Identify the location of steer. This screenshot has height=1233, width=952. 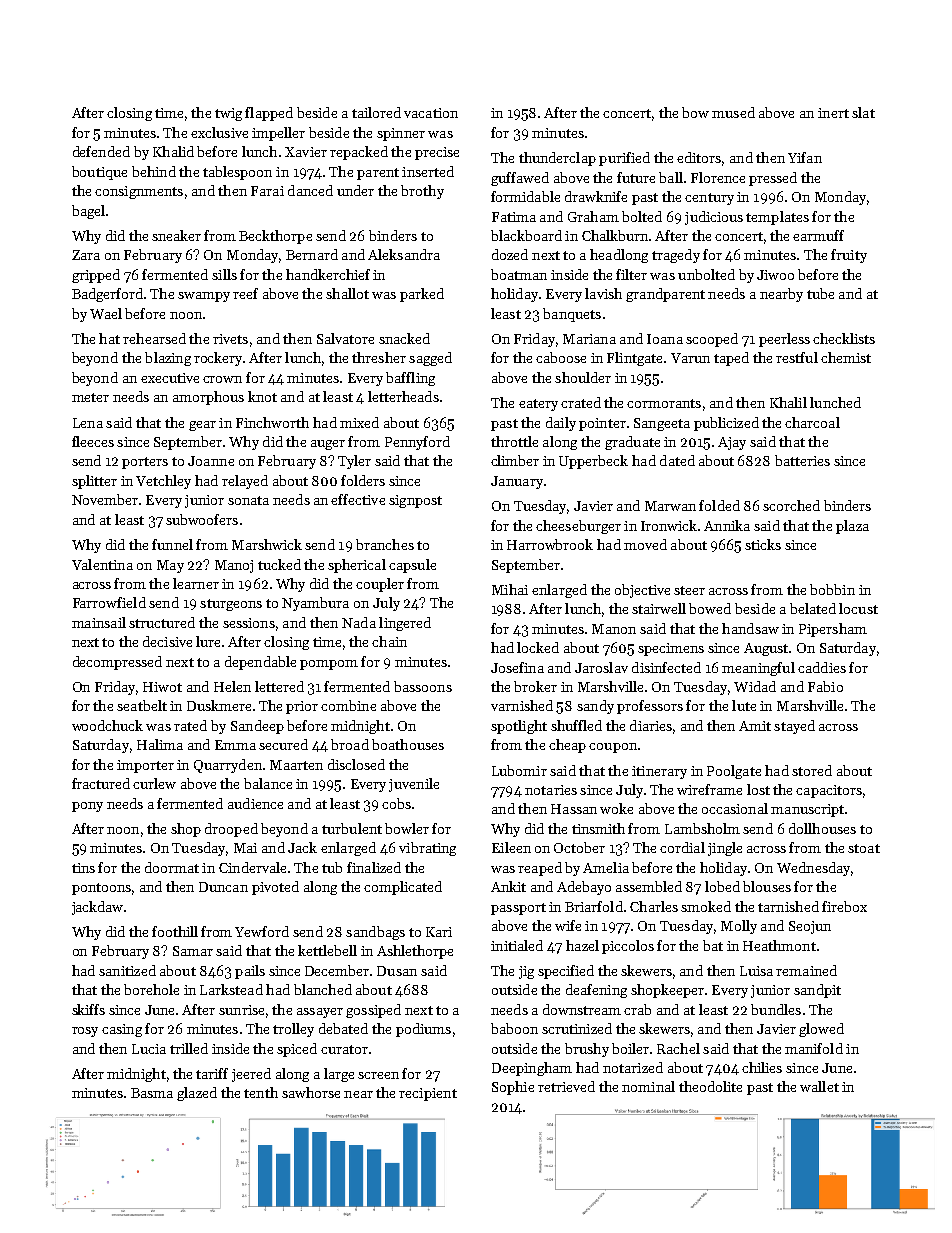
(689, 590).
